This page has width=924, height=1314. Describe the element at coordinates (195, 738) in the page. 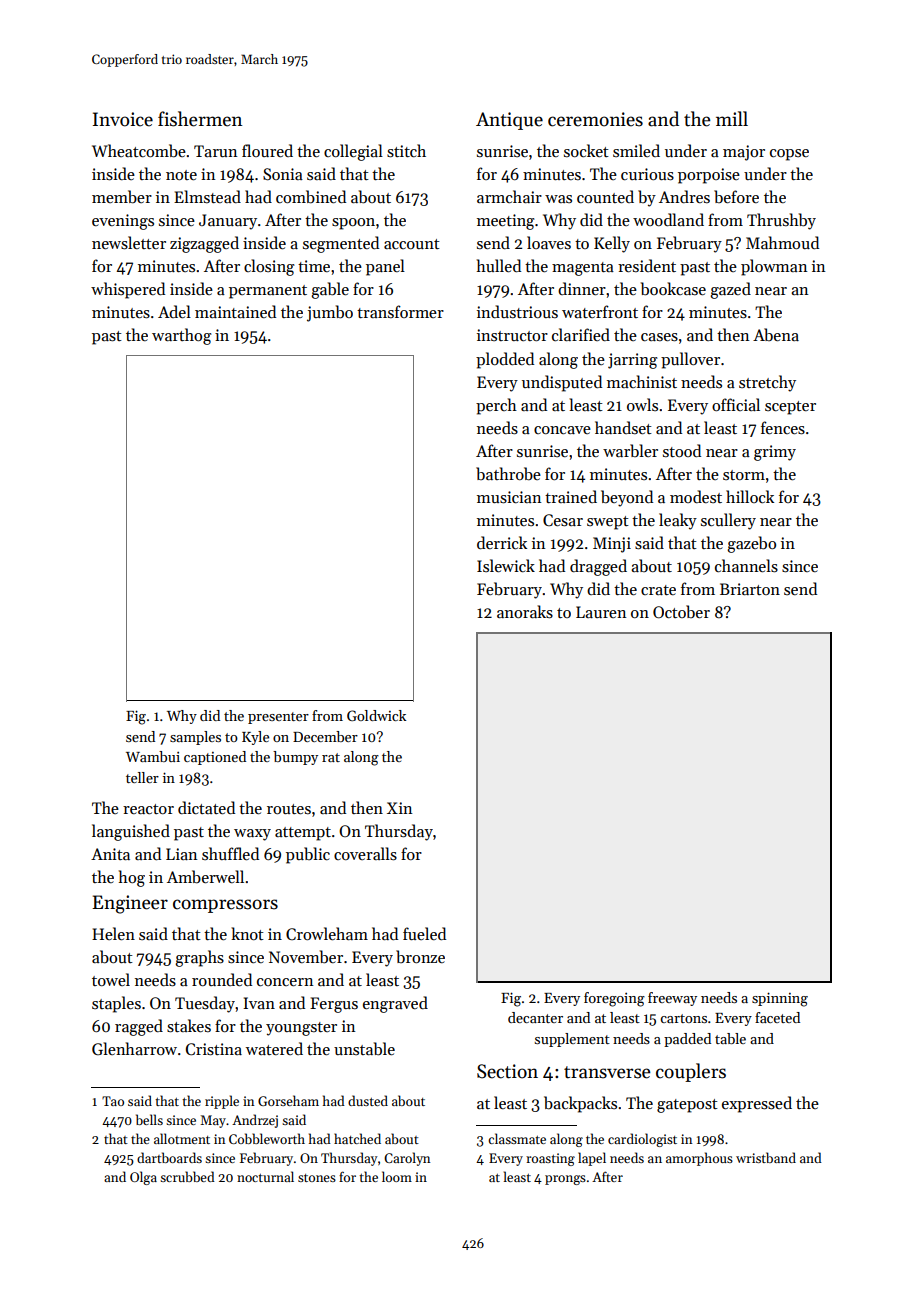

I see `samples` at that location.
